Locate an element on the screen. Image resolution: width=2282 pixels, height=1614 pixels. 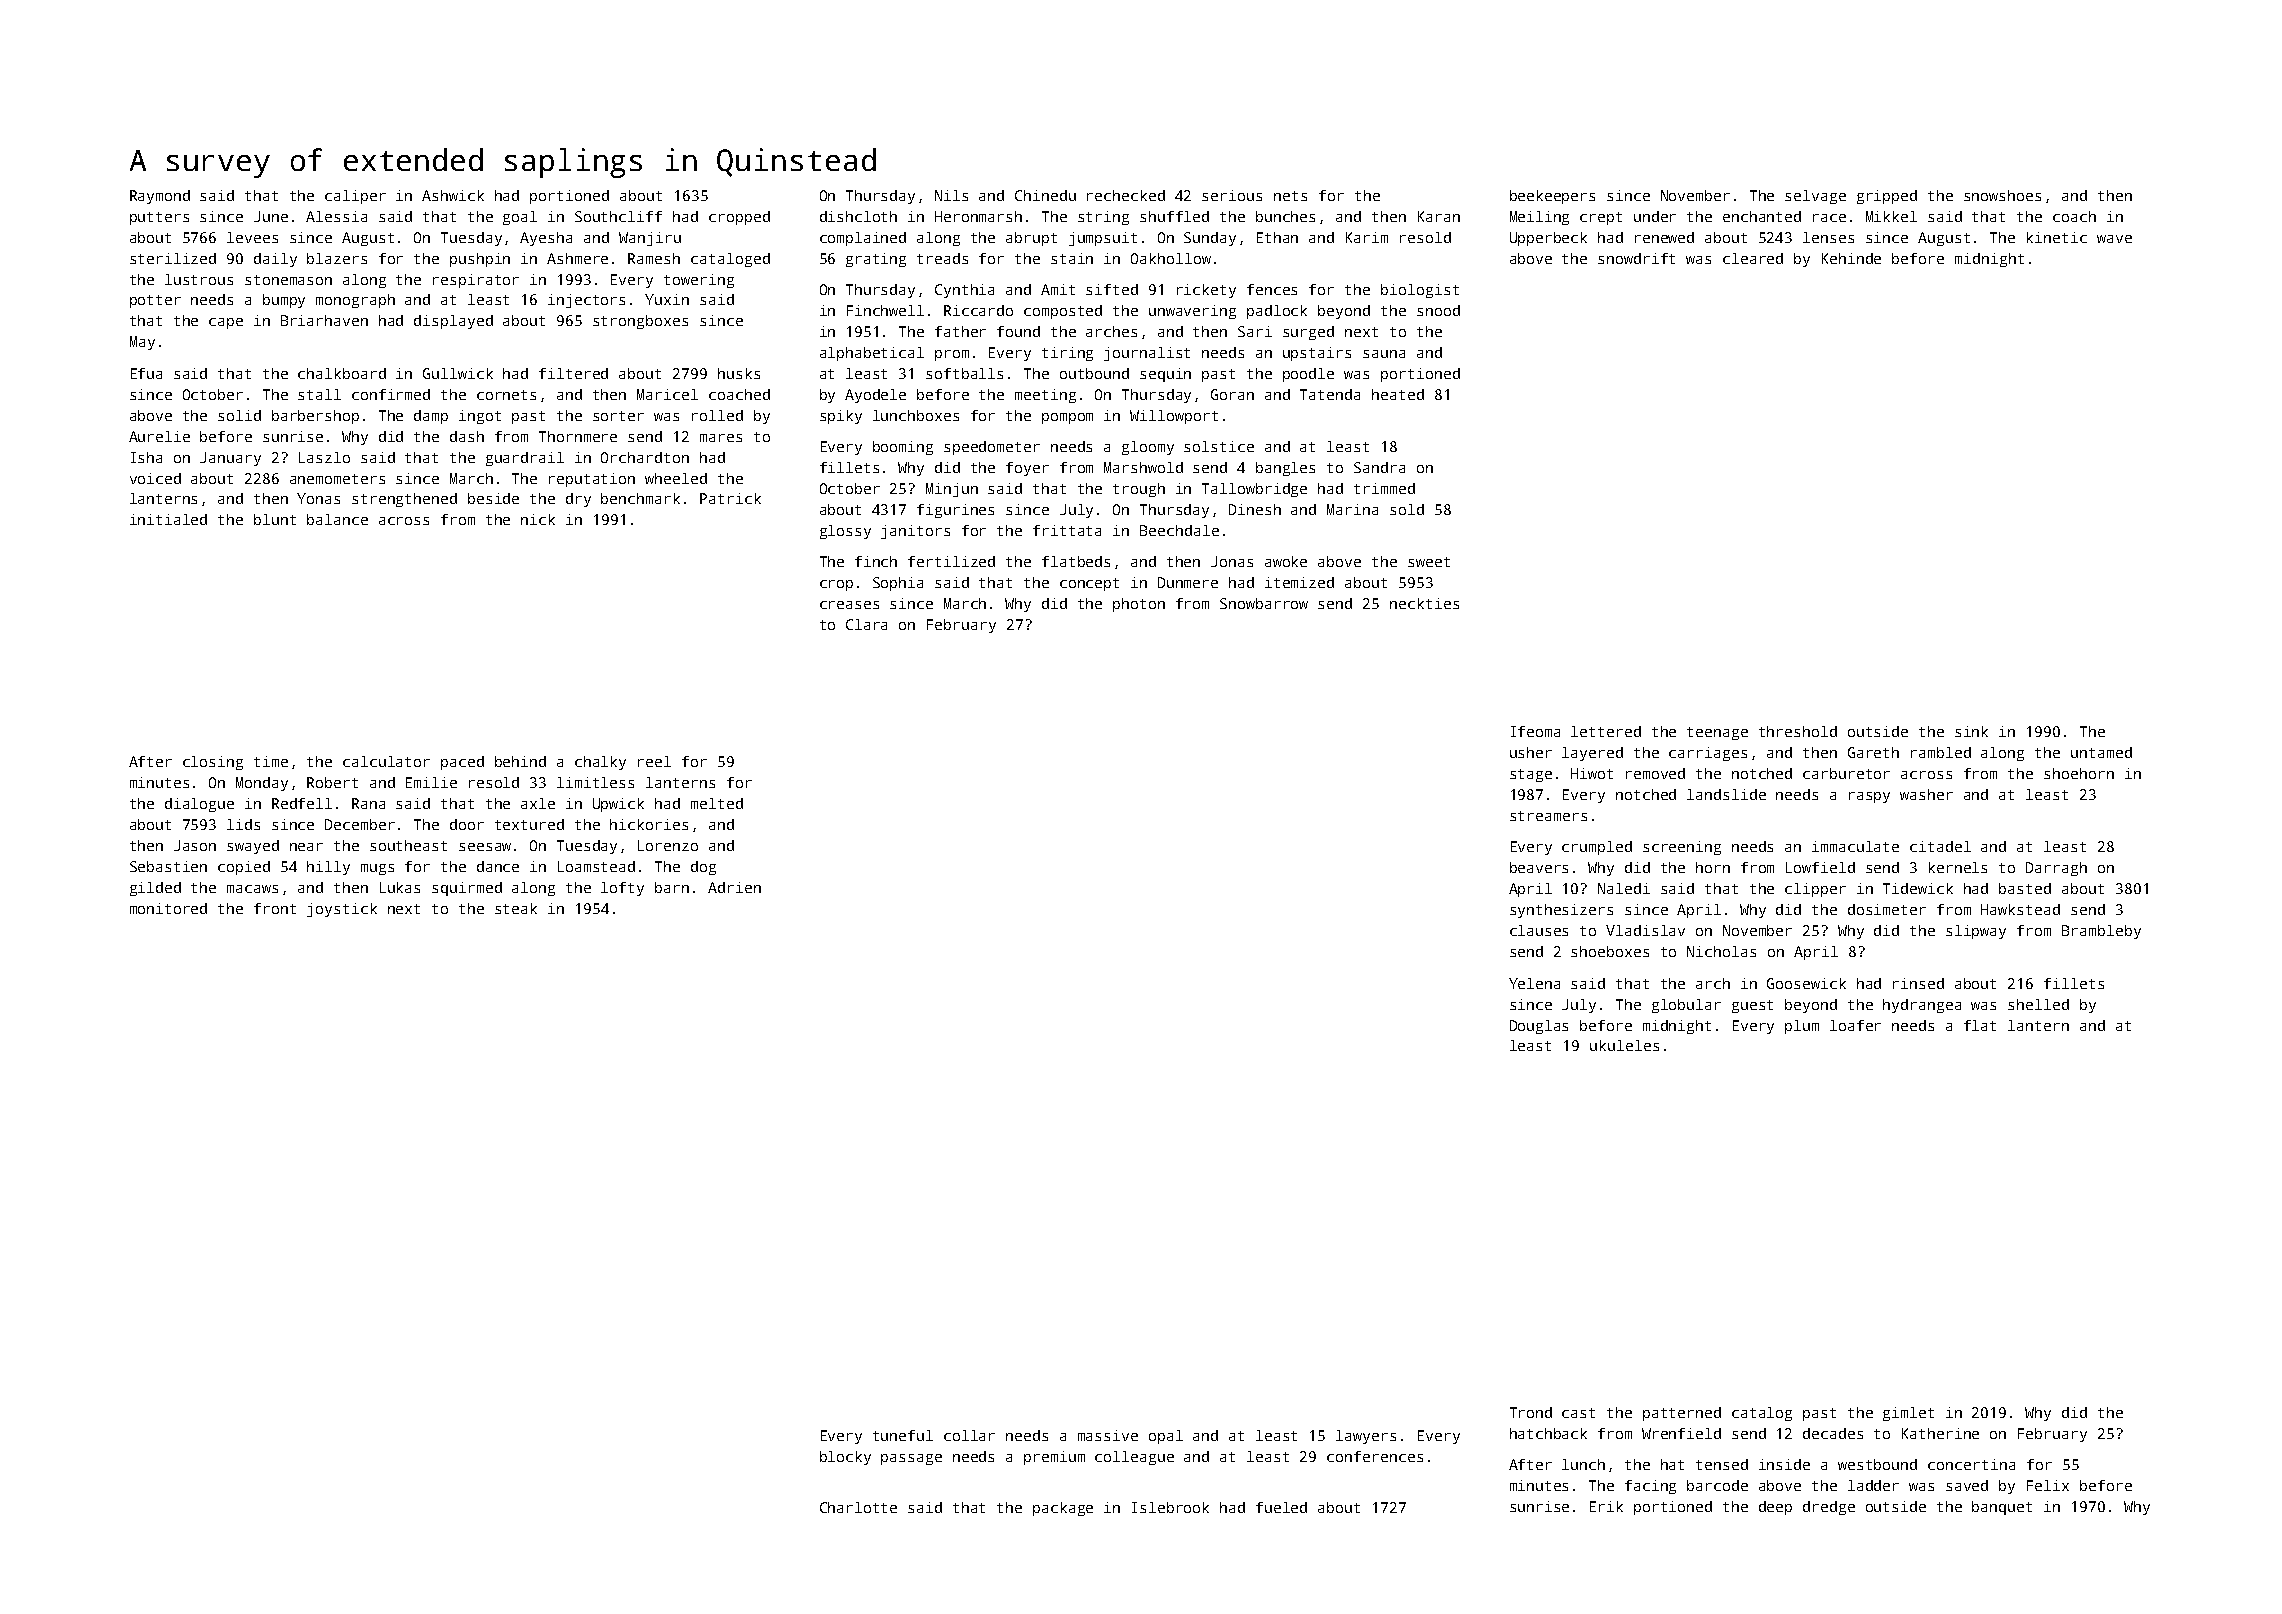
gimlet is located at coordinates (1908, 1414).
